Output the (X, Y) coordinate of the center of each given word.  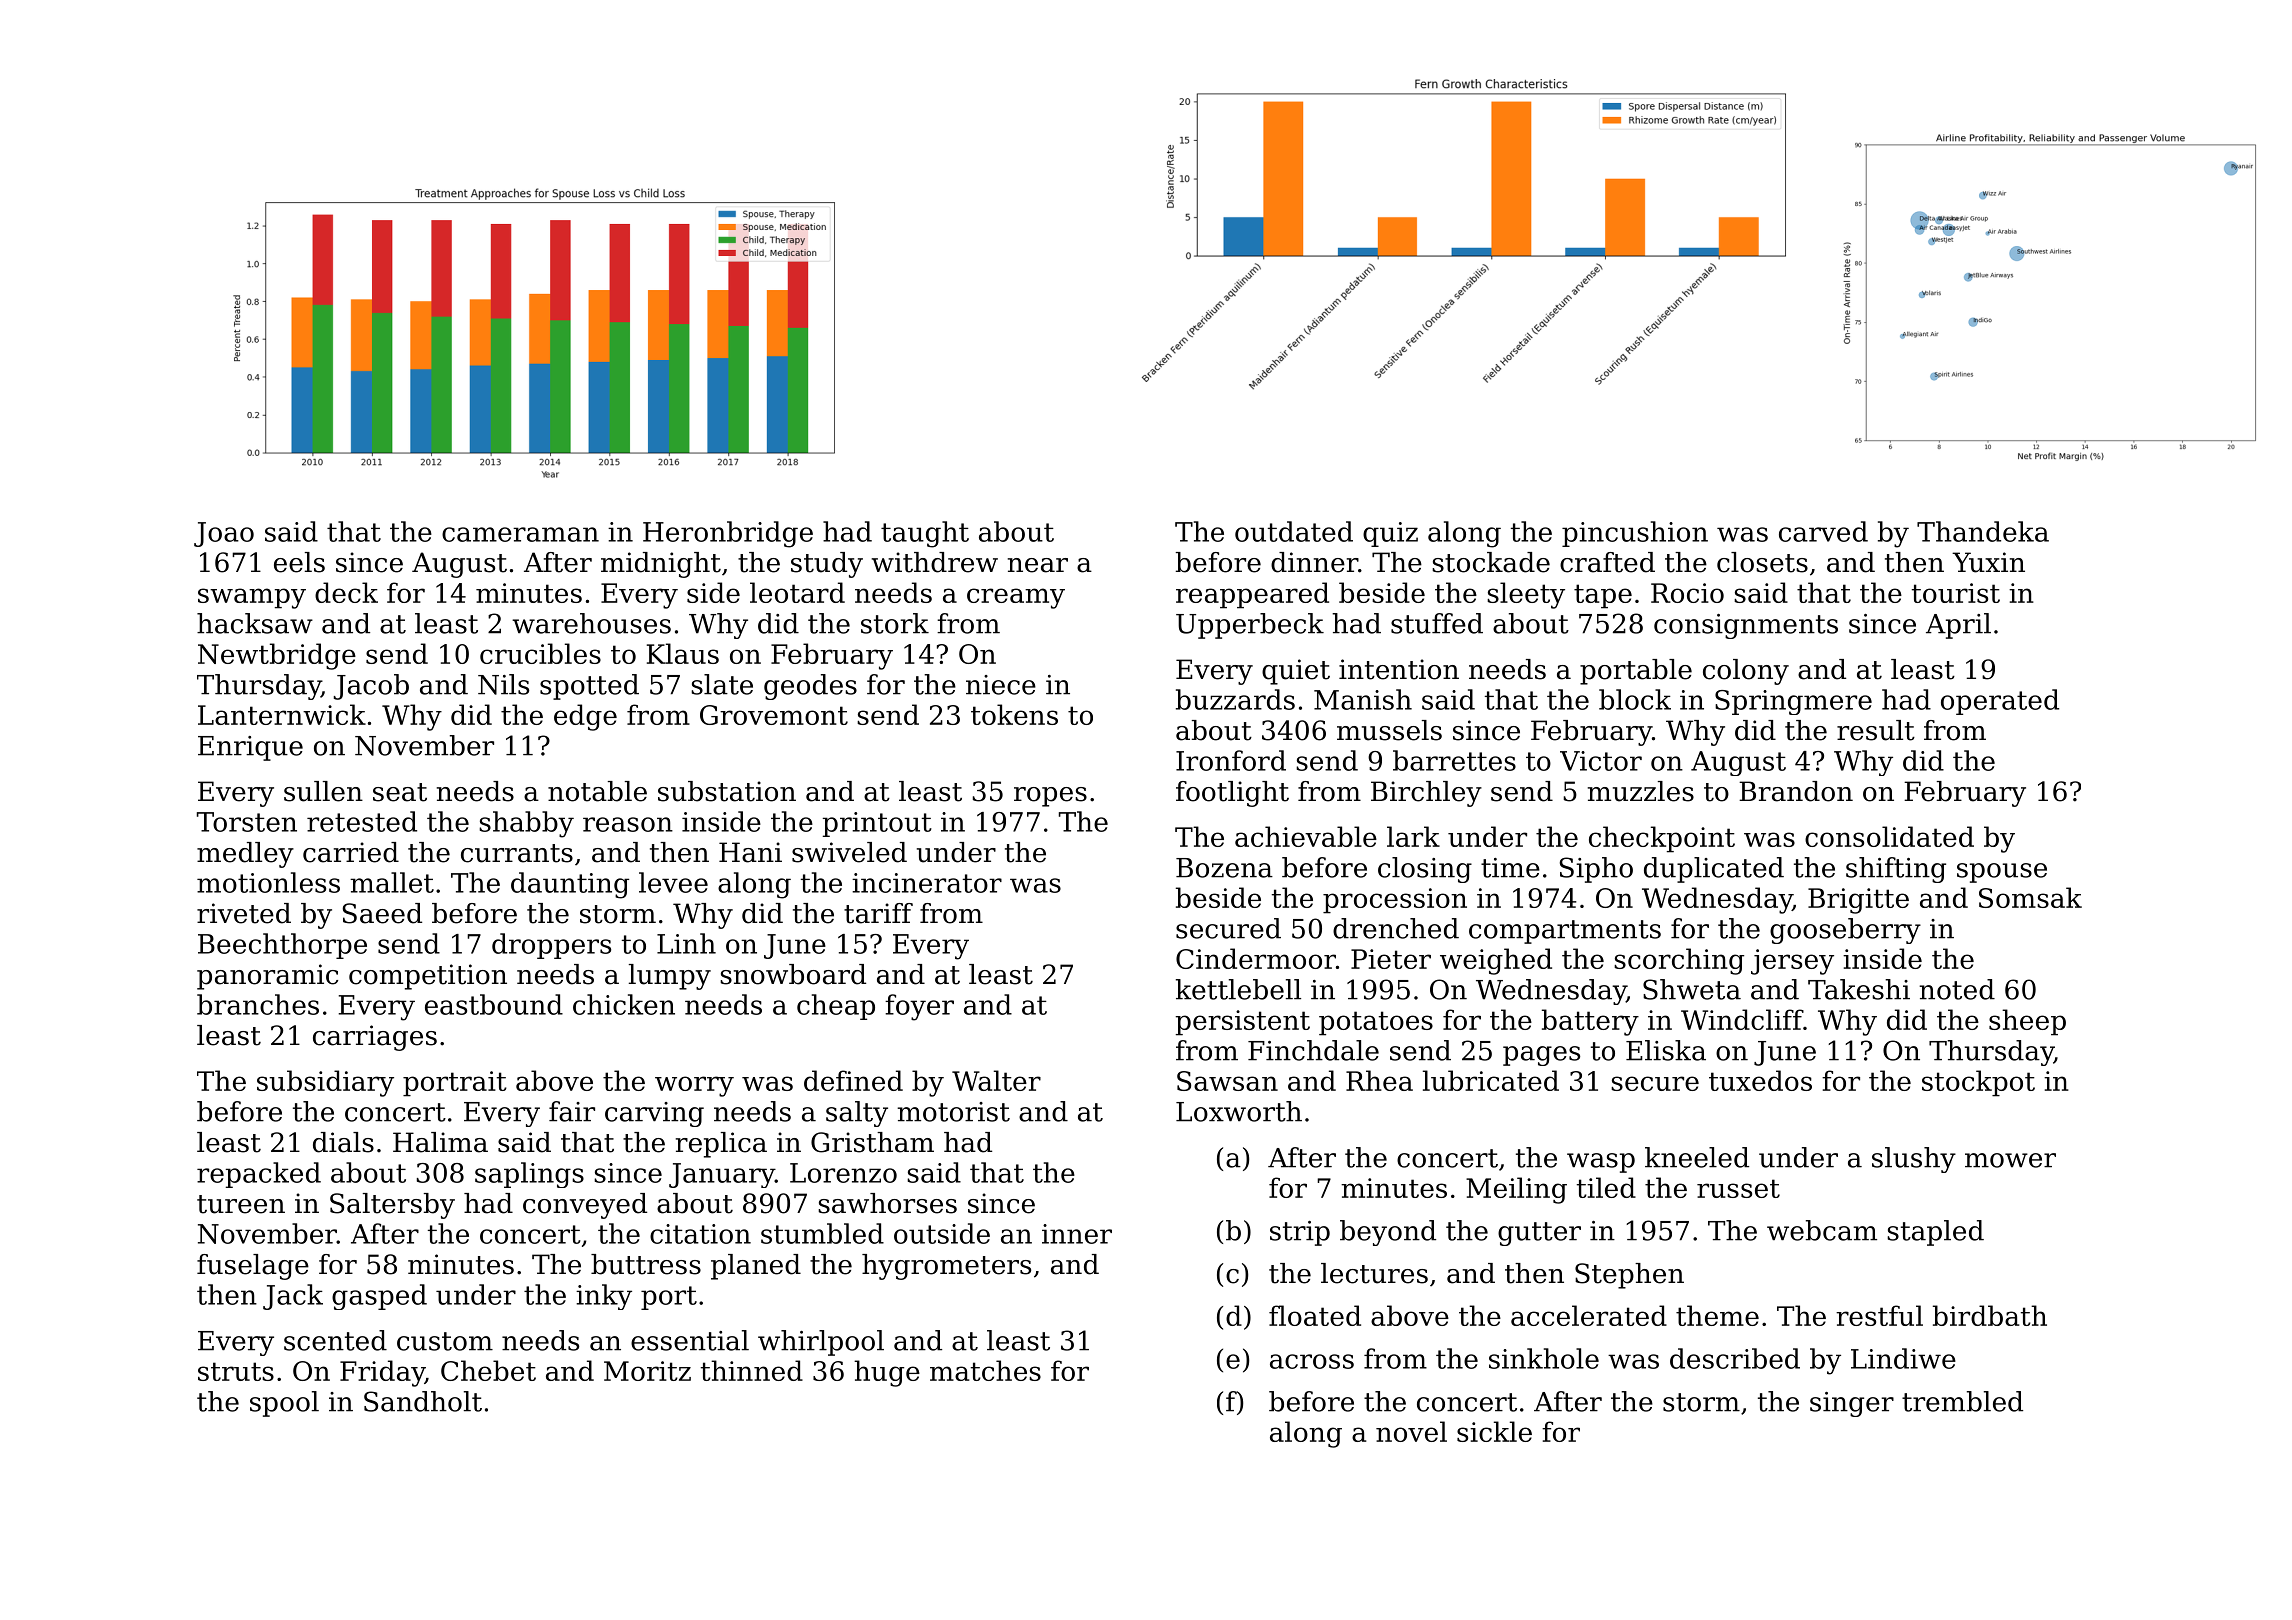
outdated (1294, 531)
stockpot (1978, 1083)
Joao (224, 534)
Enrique (250, 748)
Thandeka (1983, 531)
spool (284, 1404)
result (1876, 730)
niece (1001, 685)
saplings (529, 1175)
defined (853, 1080)
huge (887, 1373)
